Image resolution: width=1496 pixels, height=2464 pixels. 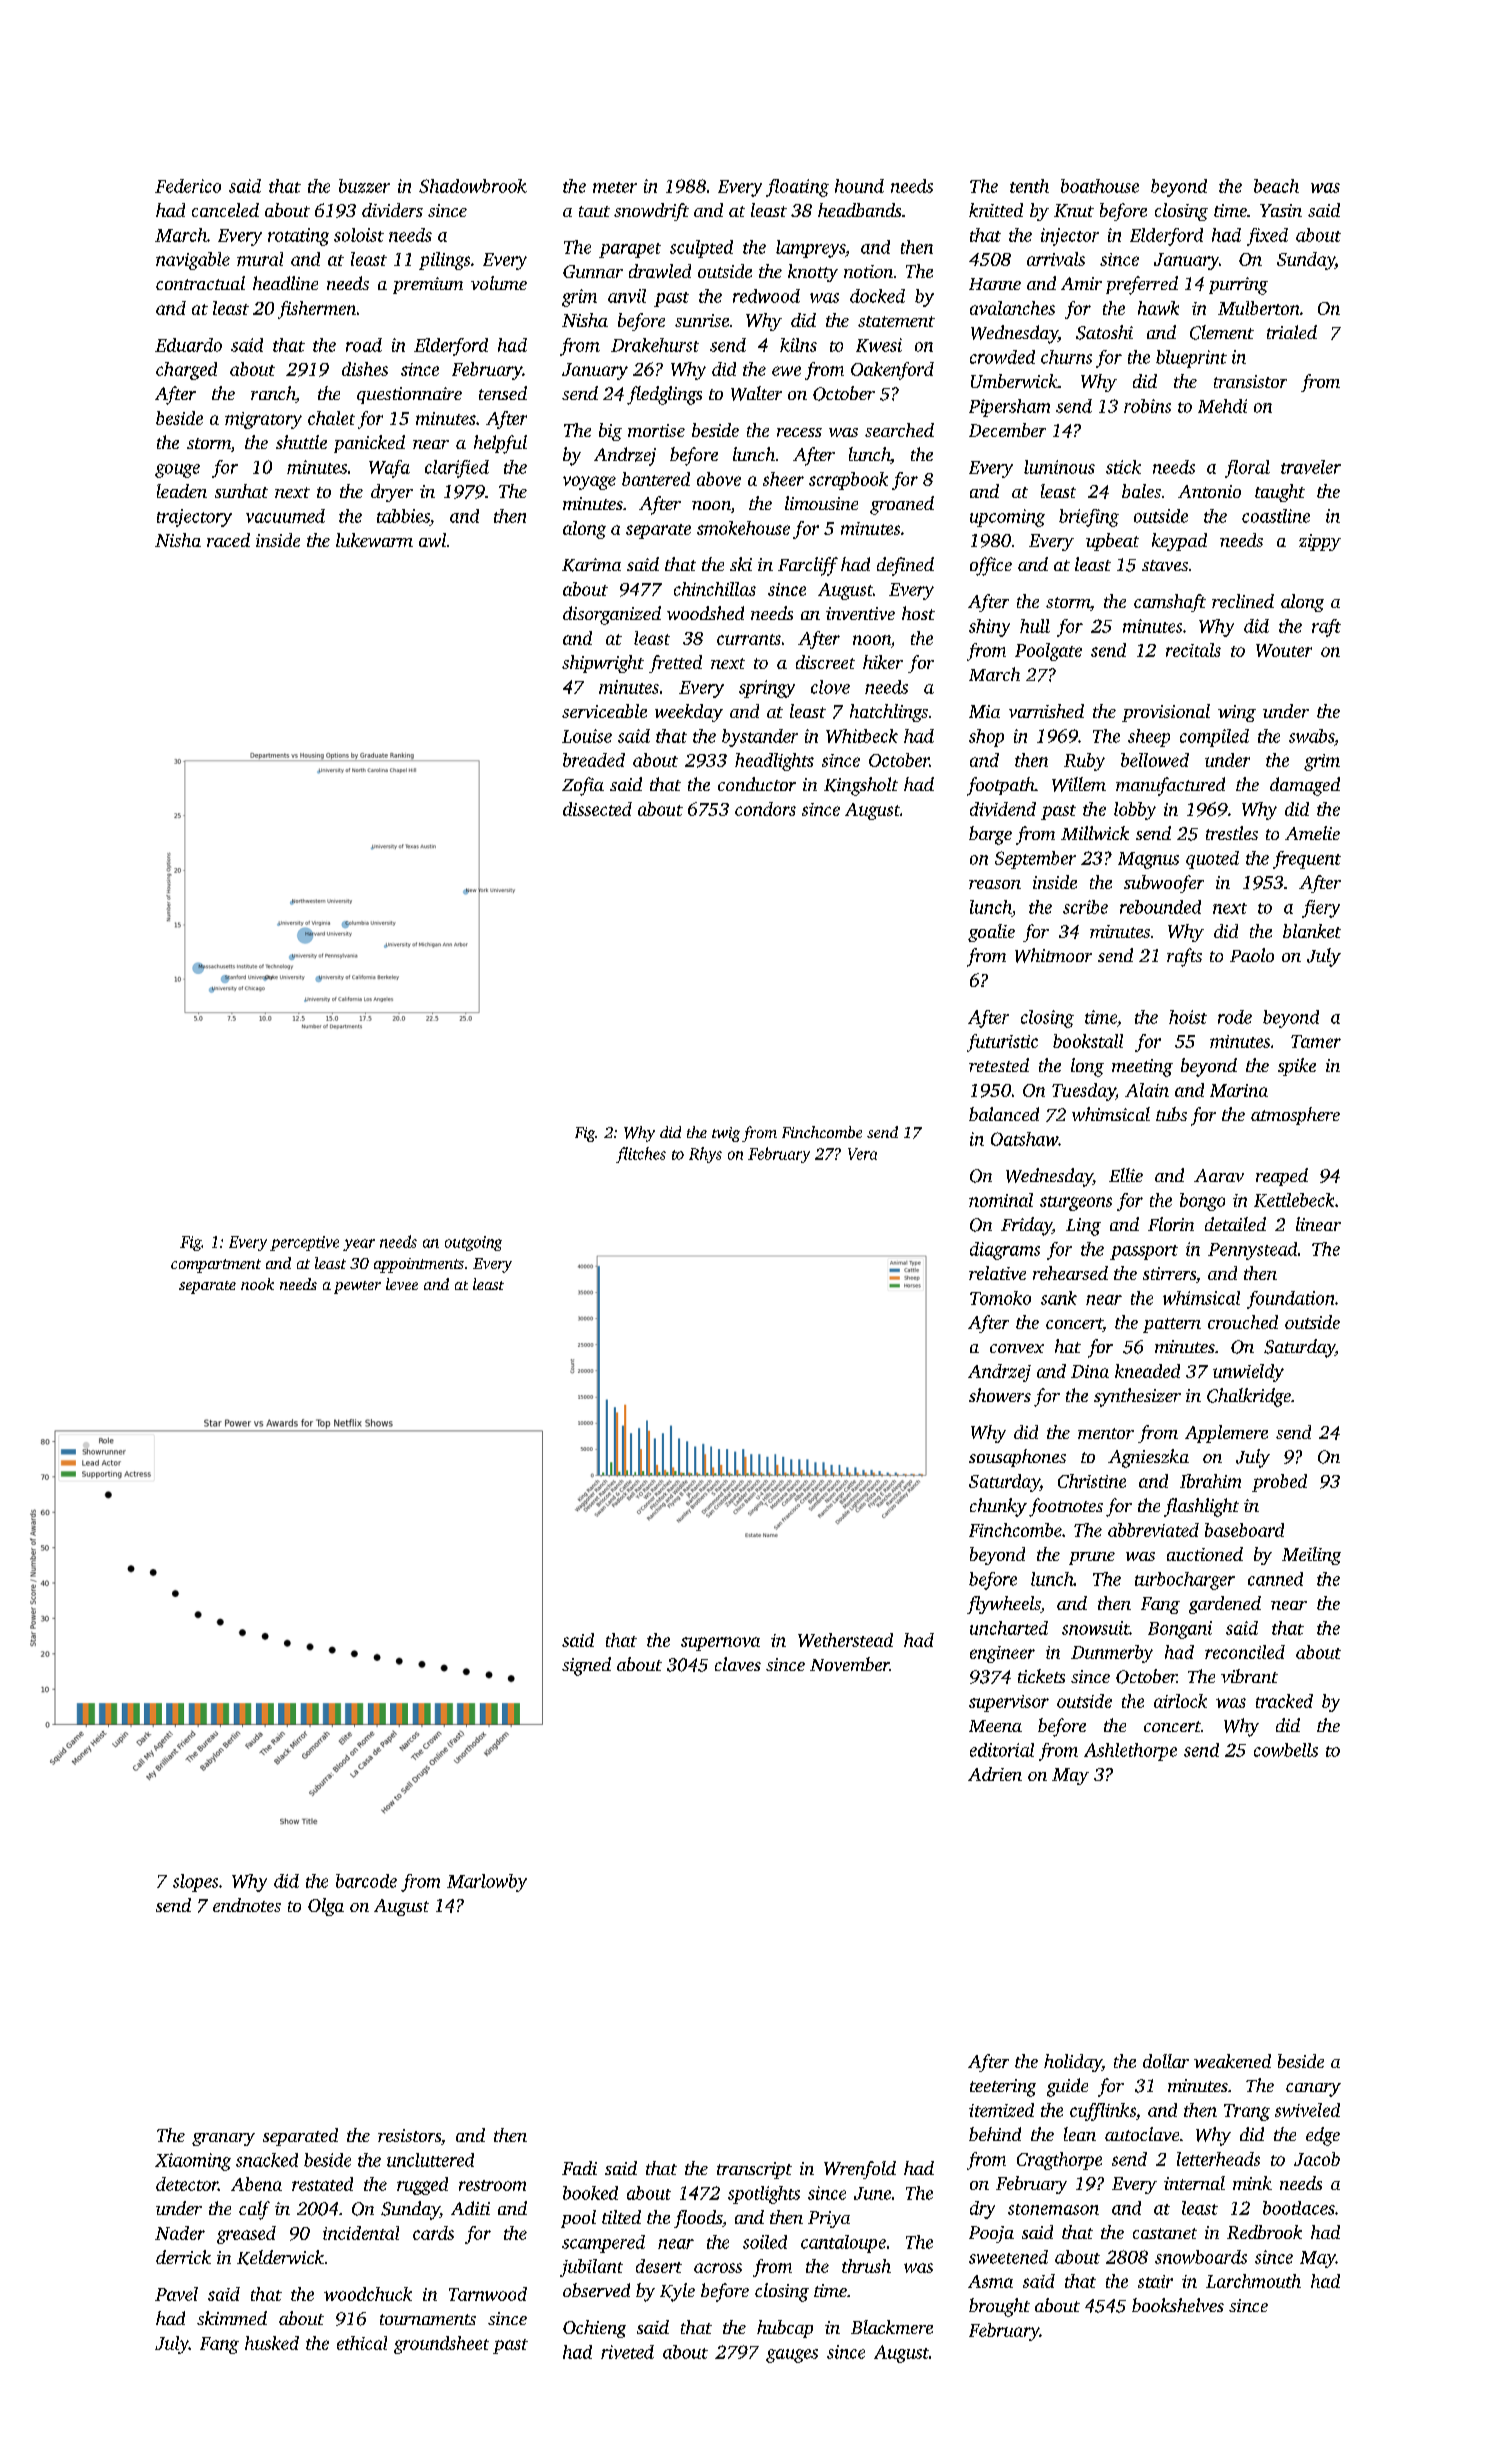 What do you see at coordinates (1005, 1251) in the screenshot?
I see `diagrams` at bounding box center [1005, 1251].
